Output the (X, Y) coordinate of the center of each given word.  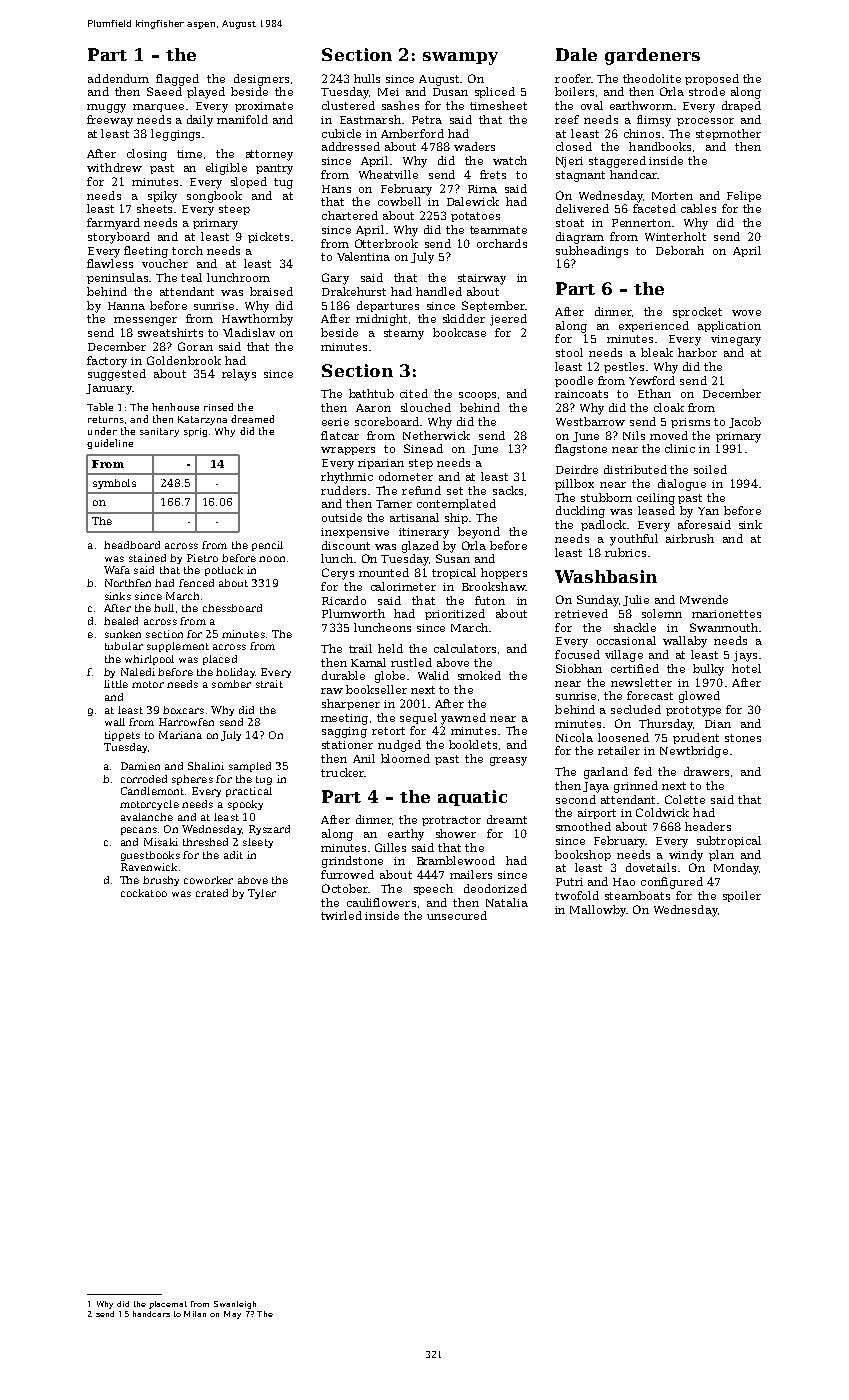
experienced (654, 326)
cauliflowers (381, 902)
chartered (350, 215)
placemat (168, 1305)
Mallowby (598, 911)
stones (743, 738)
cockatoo (144, 893)
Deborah (680, 250)
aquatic (472, 798)
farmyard (113, 224)
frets (493, 174)
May (232, 1315)
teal (191, 277)
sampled (250, 767)
